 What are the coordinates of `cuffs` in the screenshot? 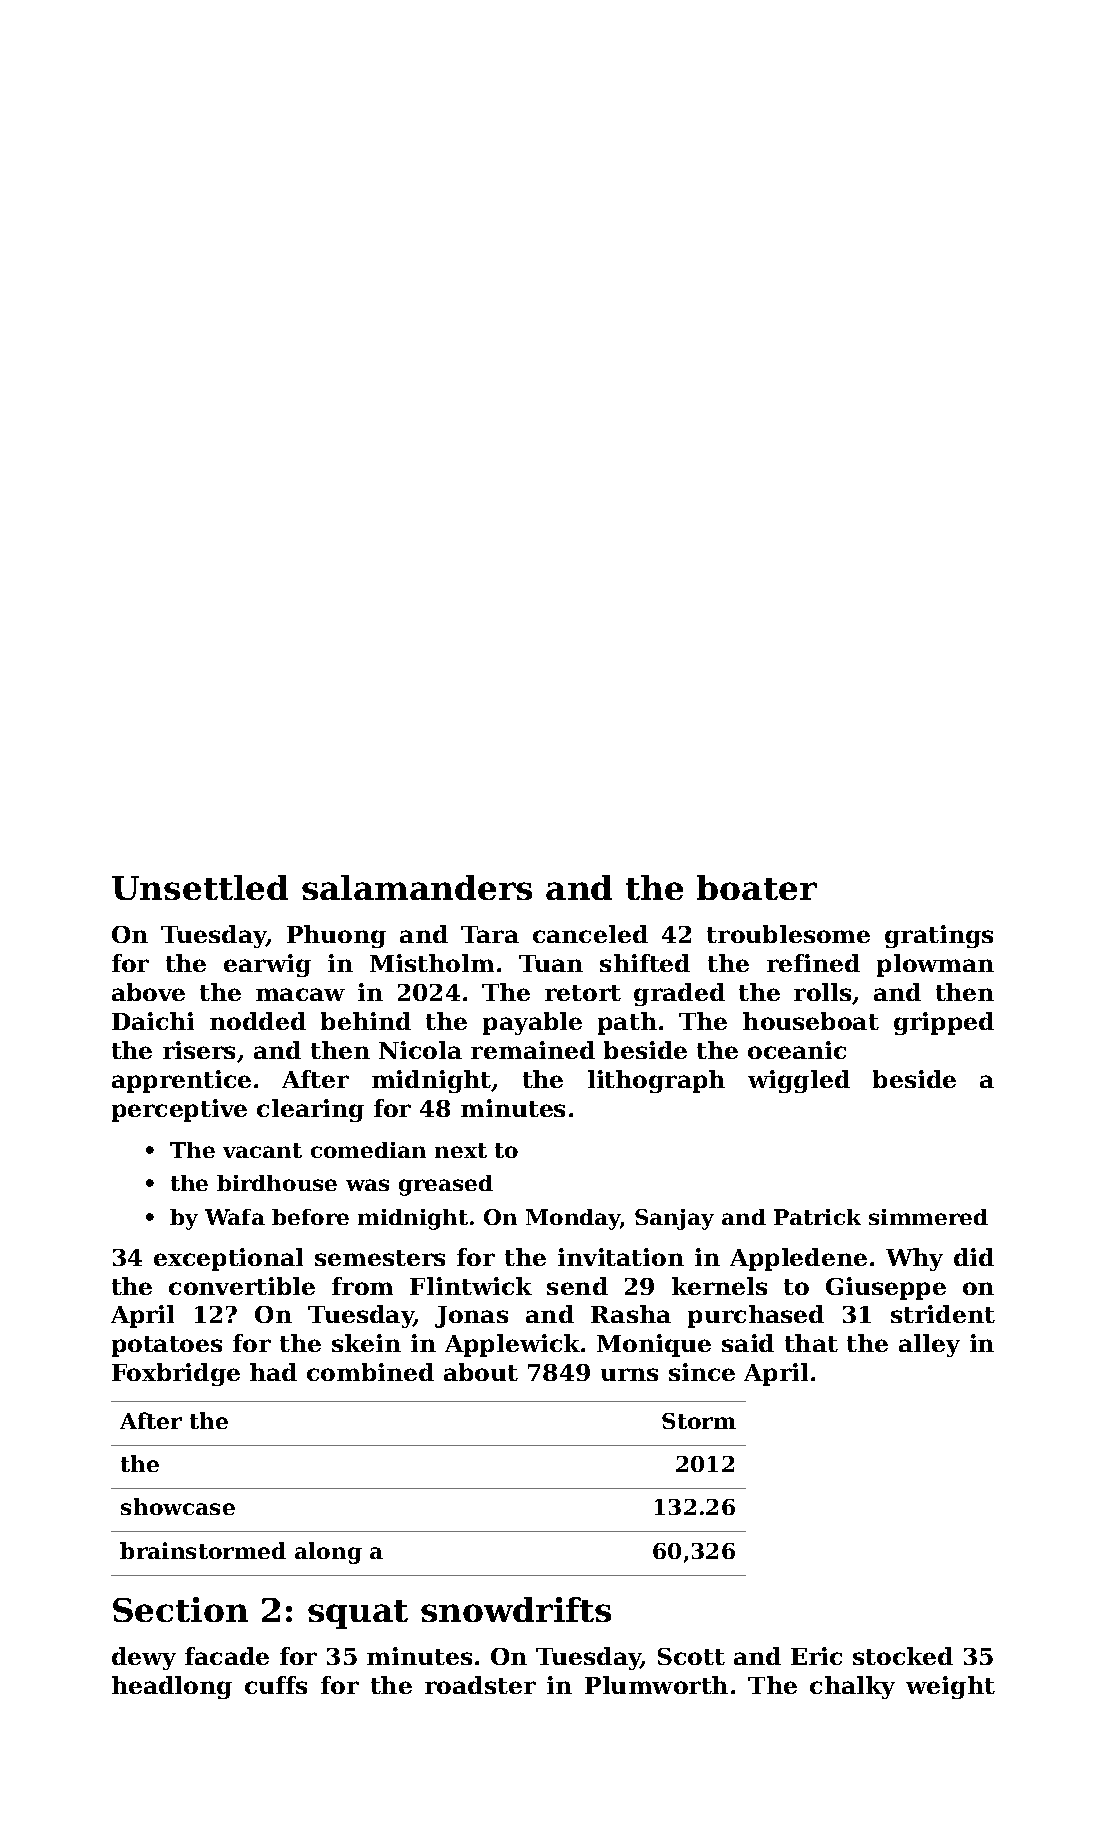 It's located at (276, 1685).
